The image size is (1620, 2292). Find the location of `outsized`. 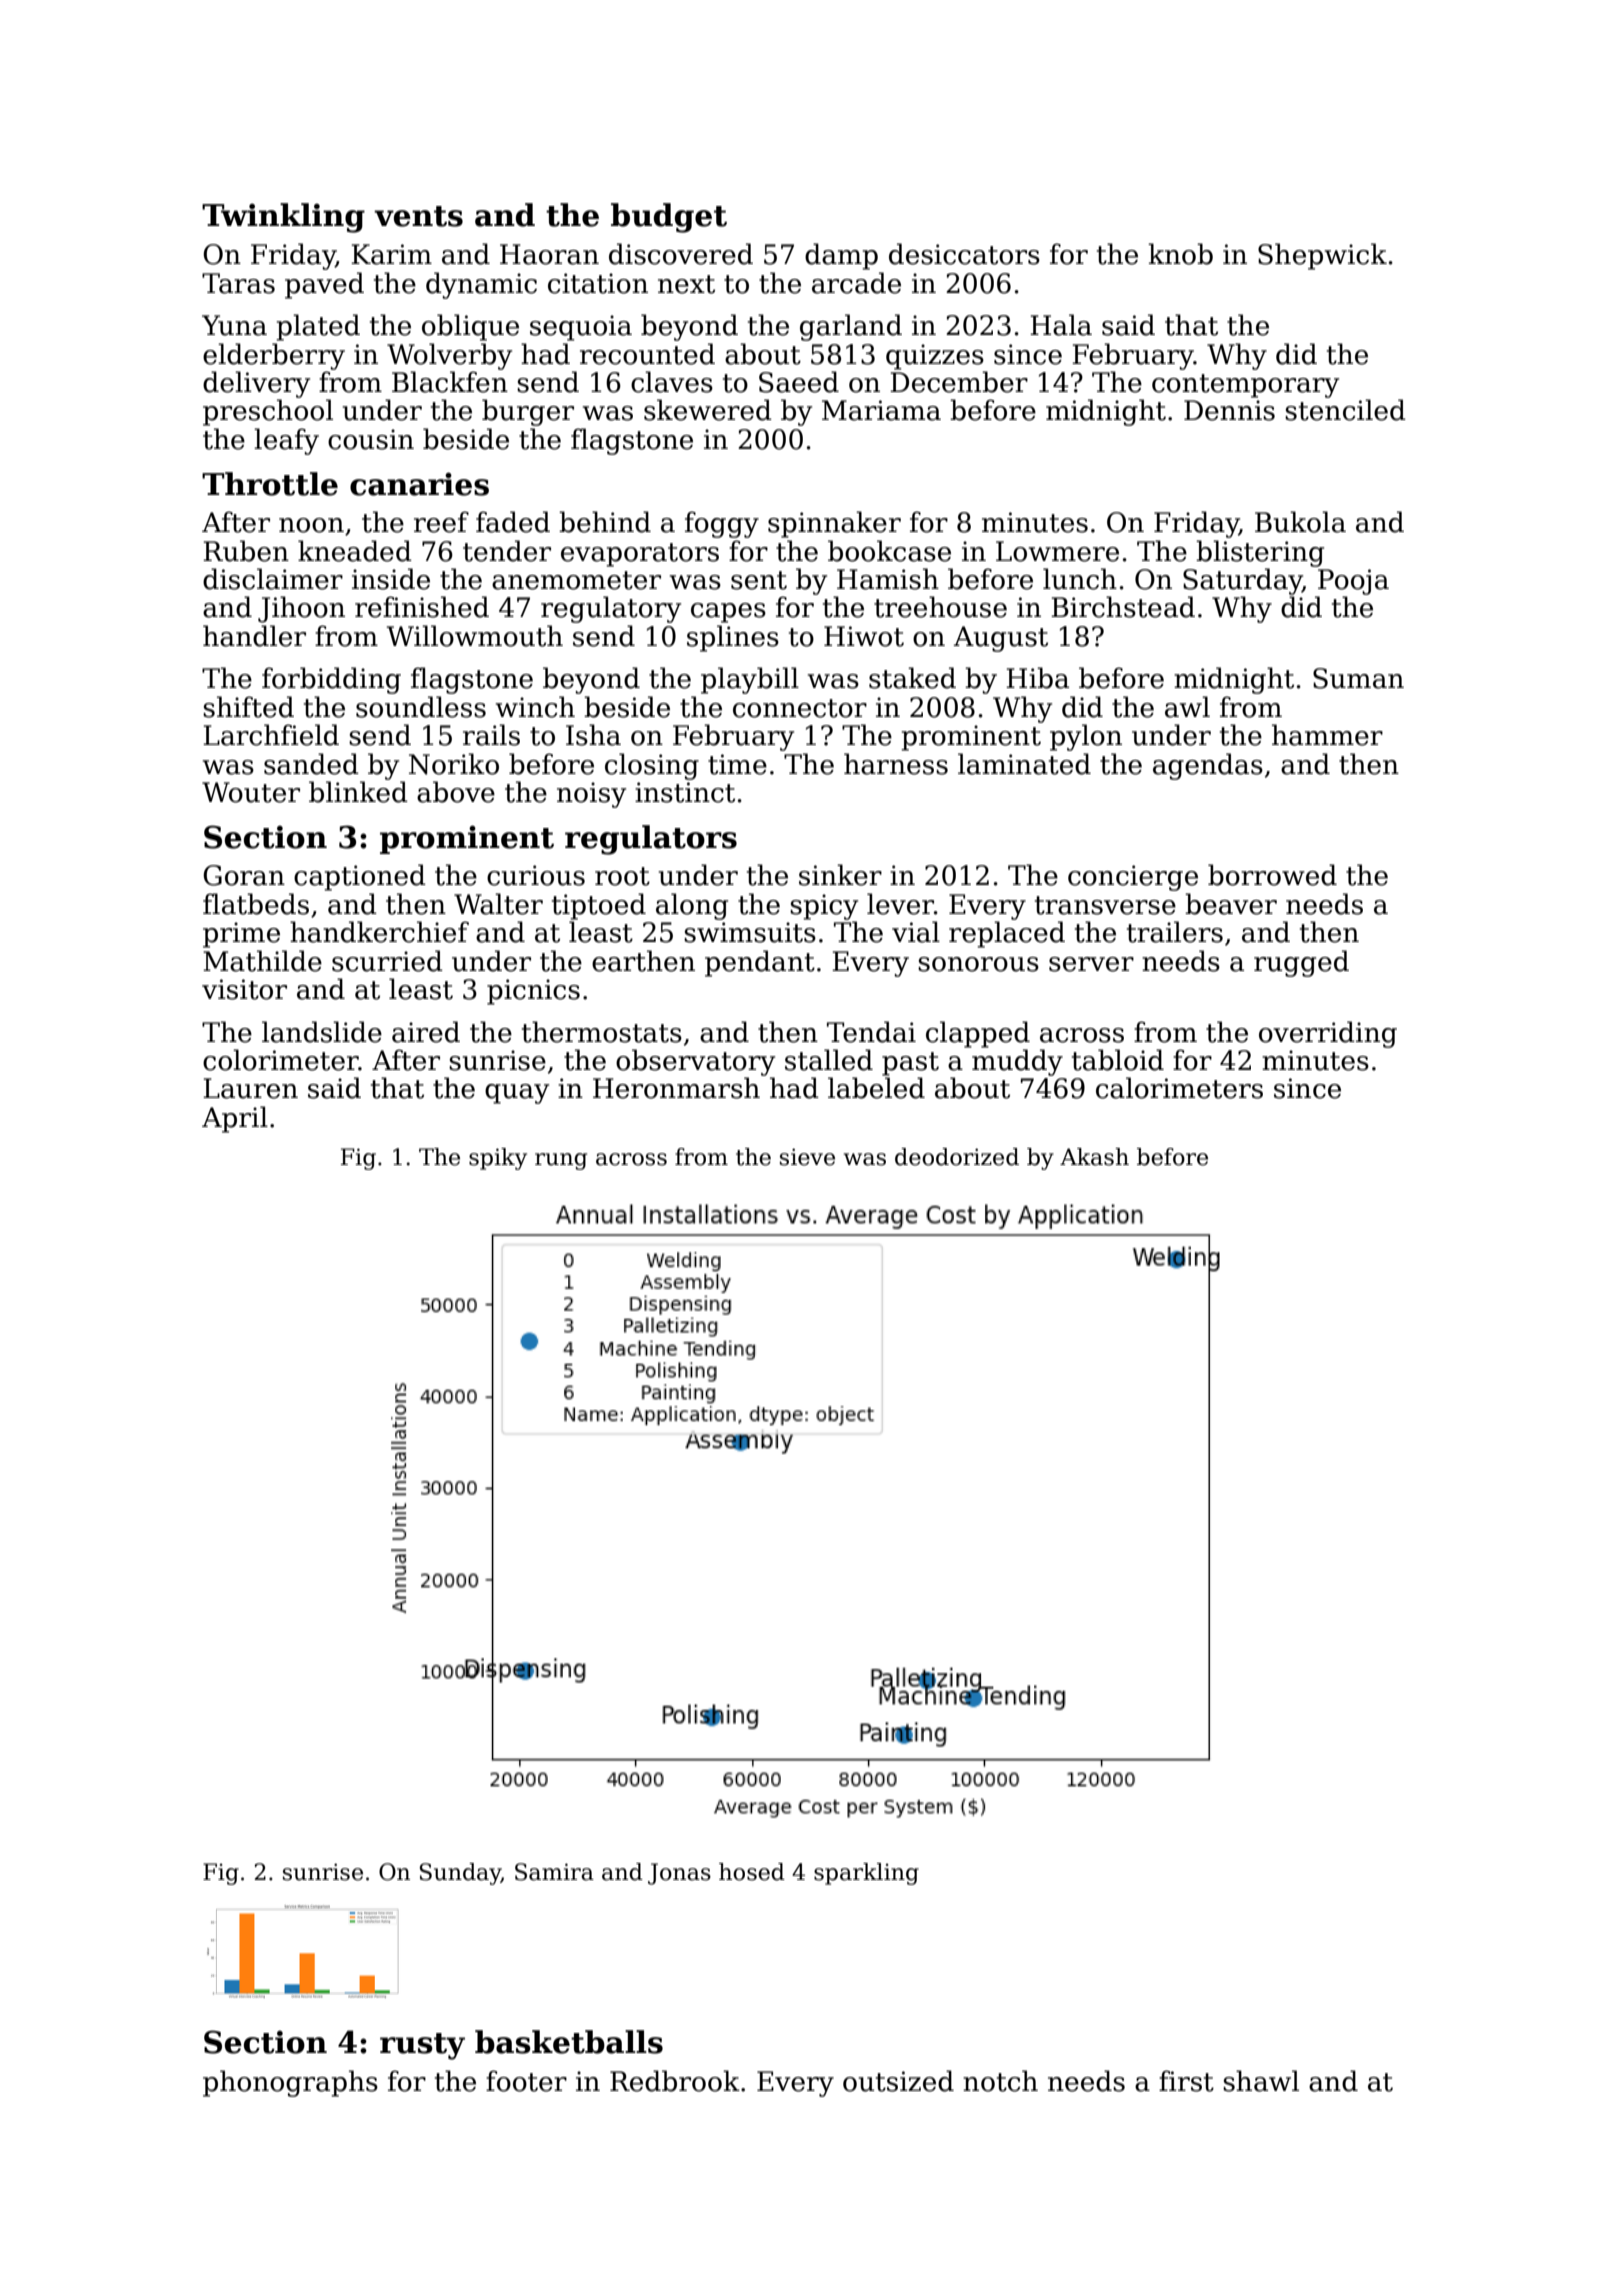

outsized is located at coordinates (898, 2081).
